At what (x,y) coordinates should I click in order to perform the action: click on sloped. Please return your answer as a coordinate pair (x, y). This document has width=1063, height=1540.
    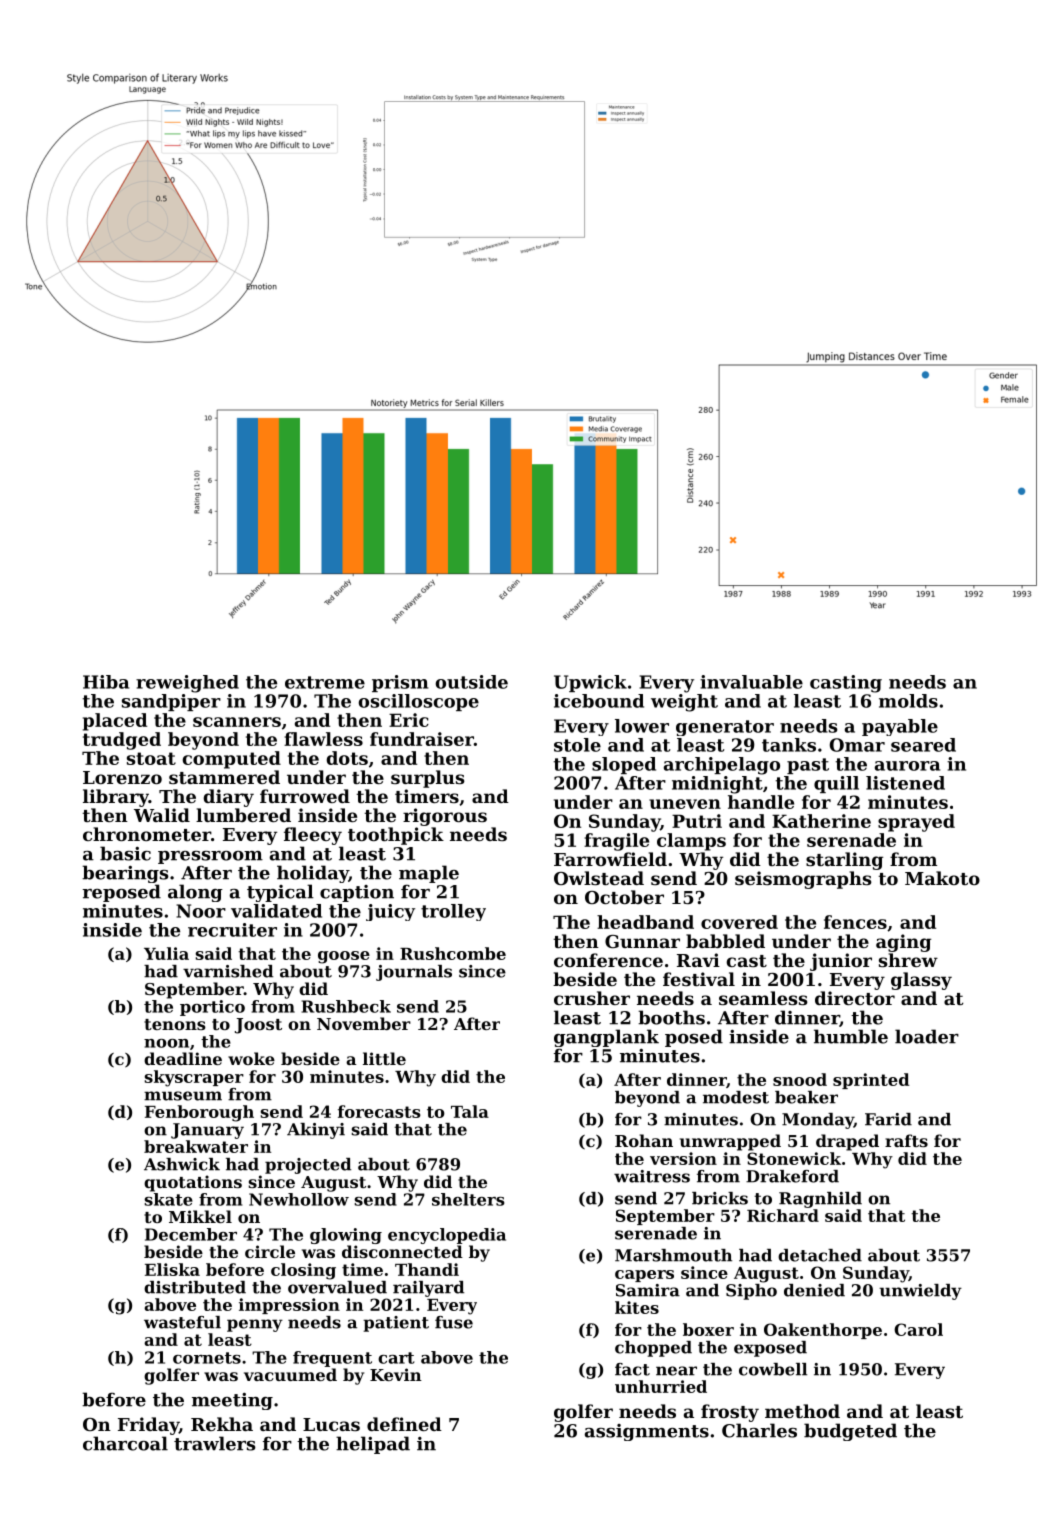
    Looking at the image, I should click on (624, 765).
